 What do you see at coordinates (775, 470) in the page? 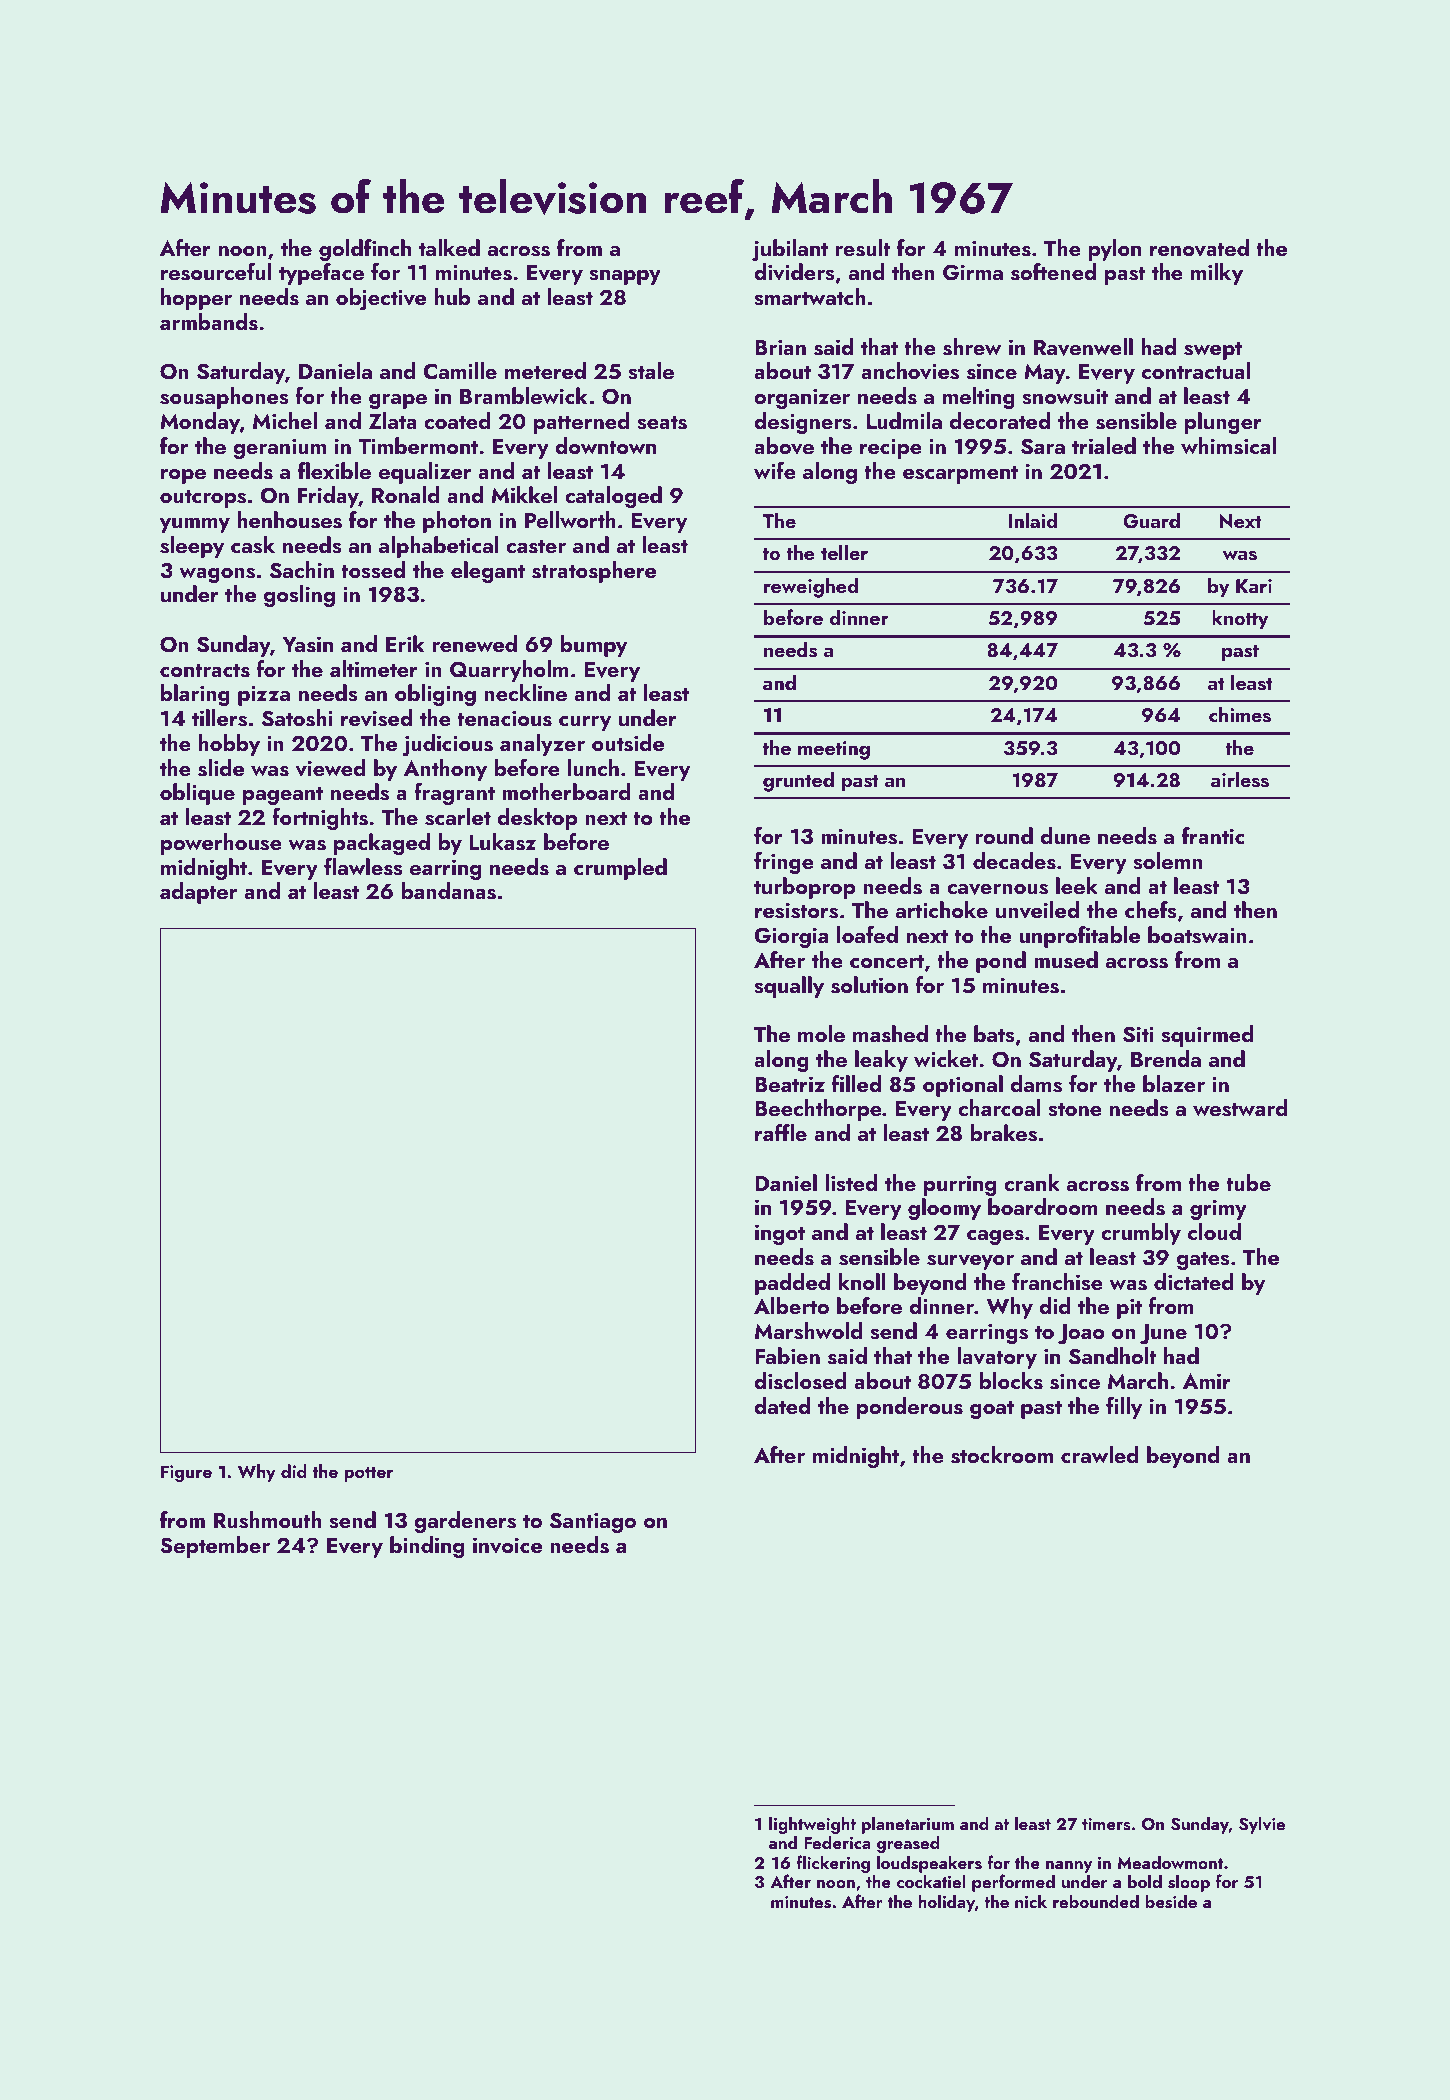
I see `wife` at bounding box center [775, 470].
